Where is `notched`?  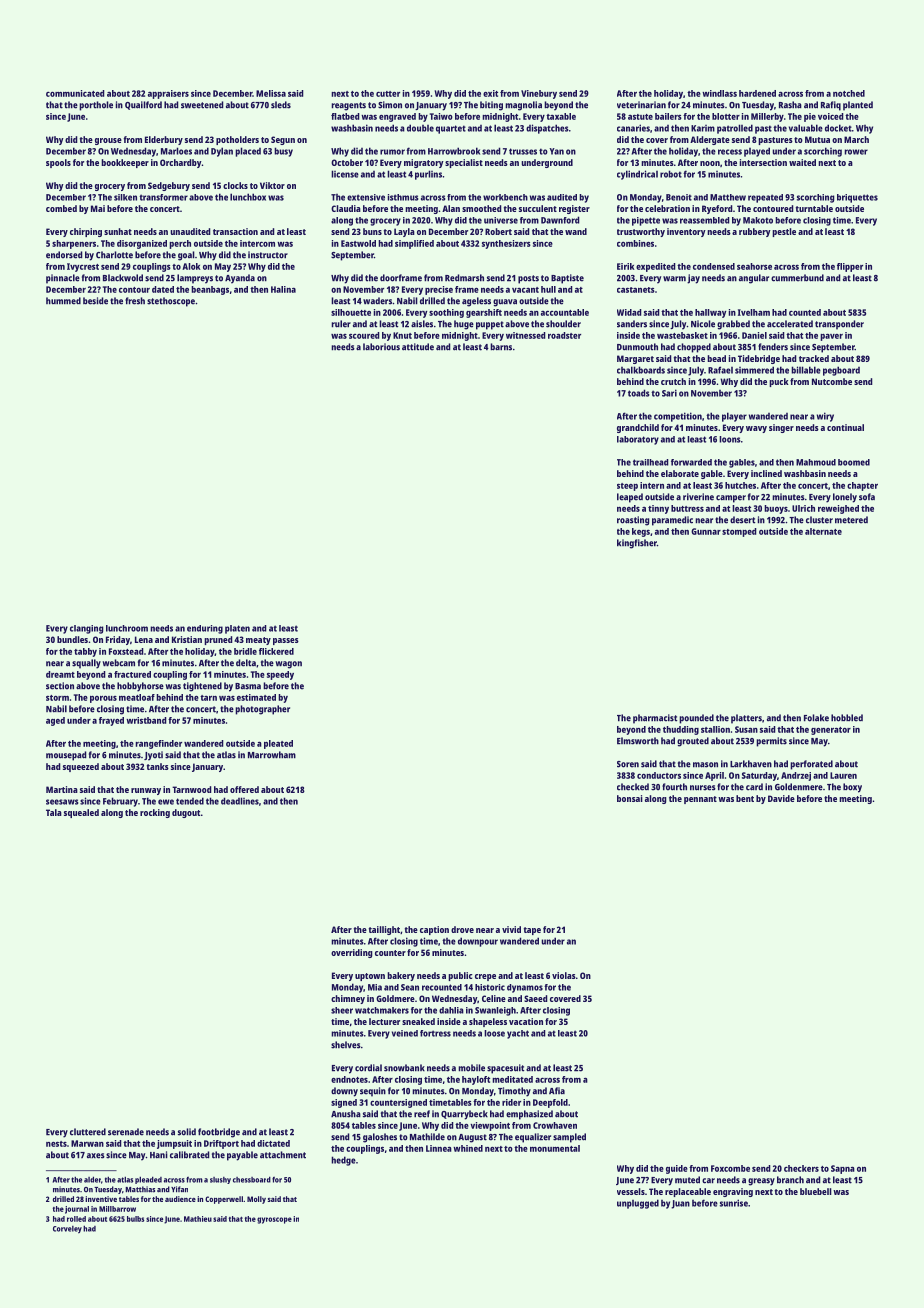
notched is located at coordinates (849, 93).
